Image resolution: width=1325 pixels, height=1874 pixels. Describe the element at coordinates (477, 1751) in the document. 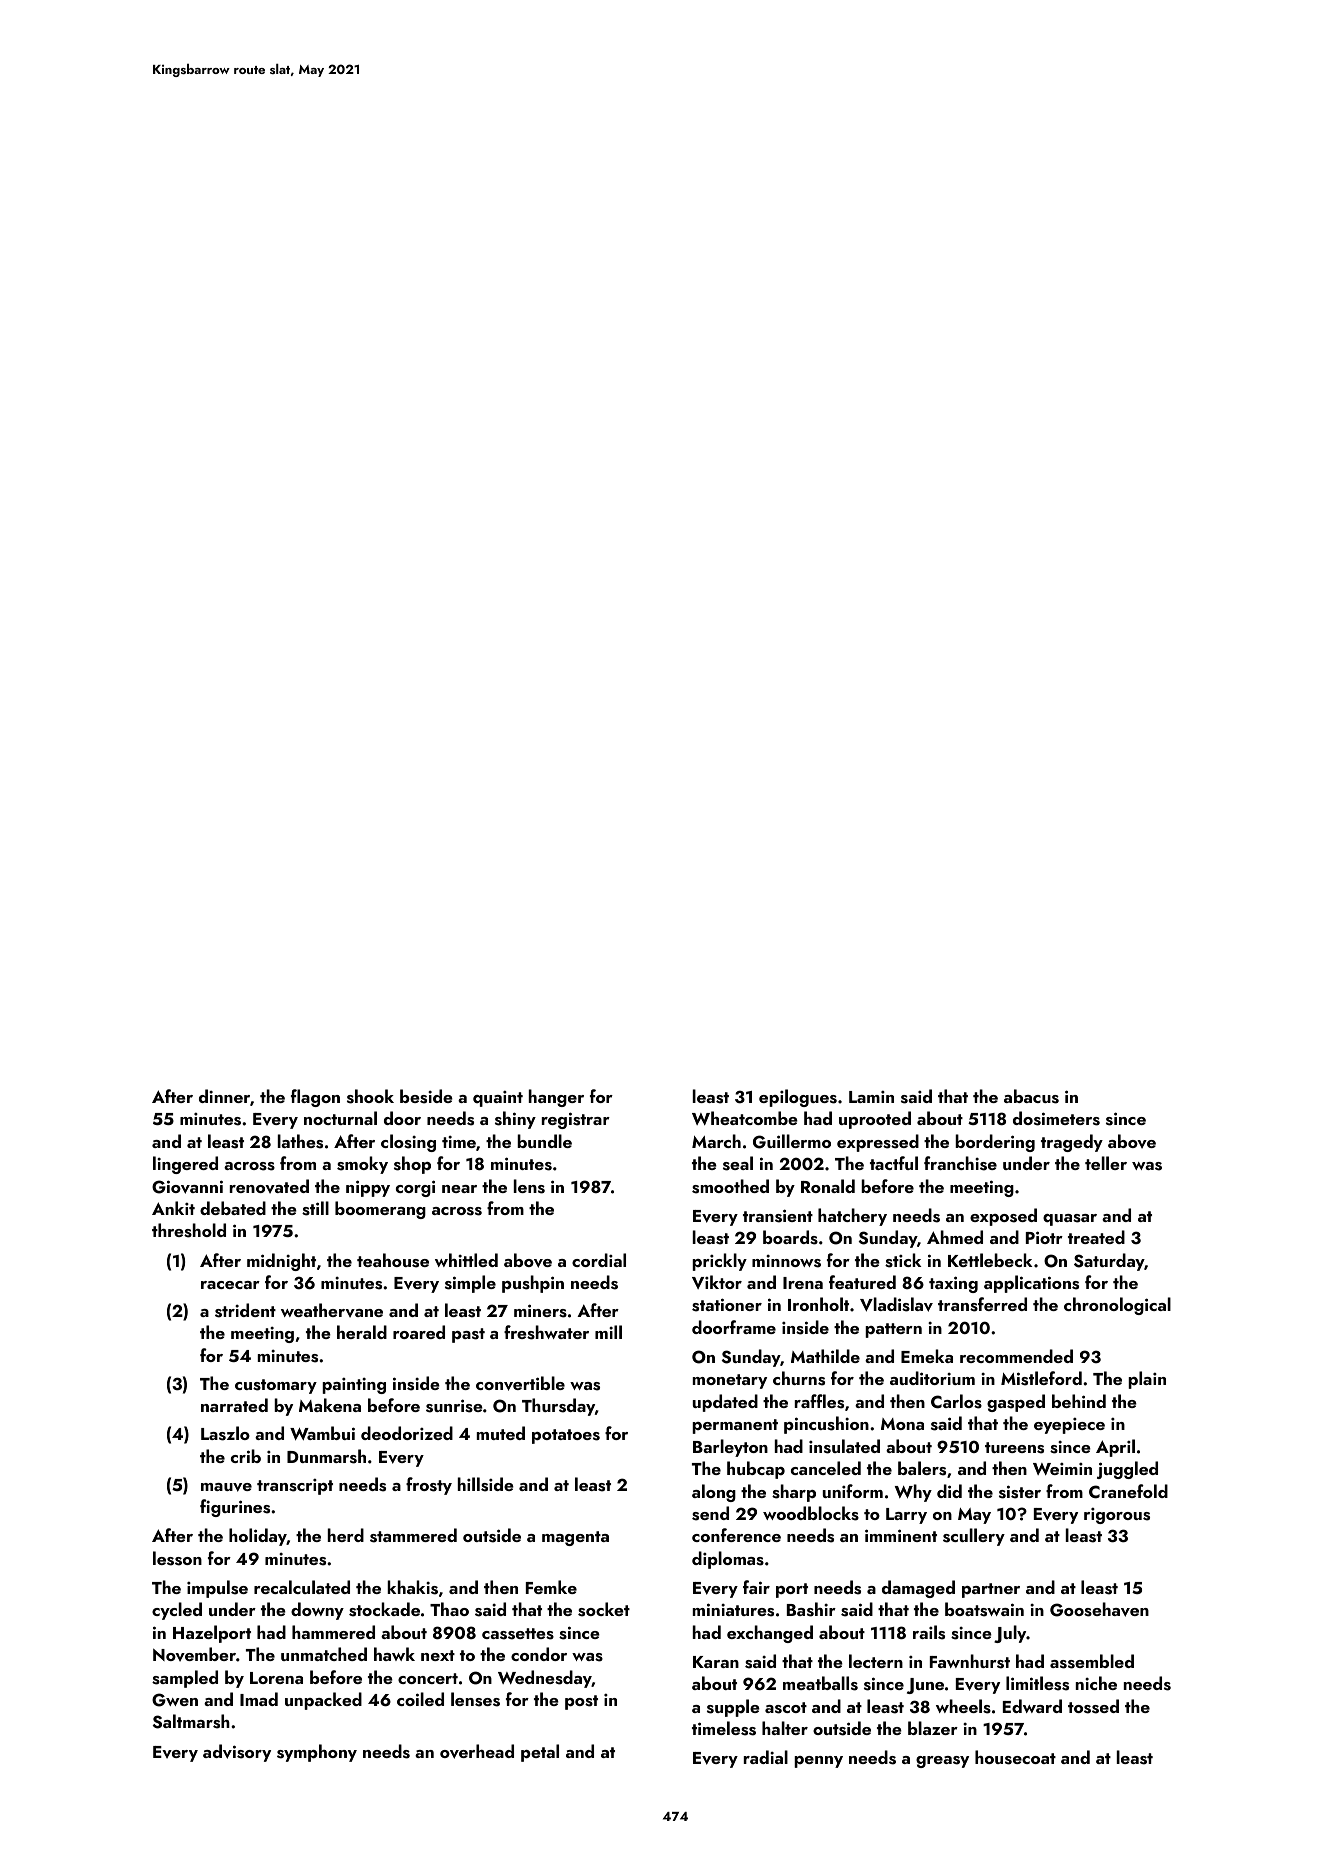

I see `overhead` at that location.
